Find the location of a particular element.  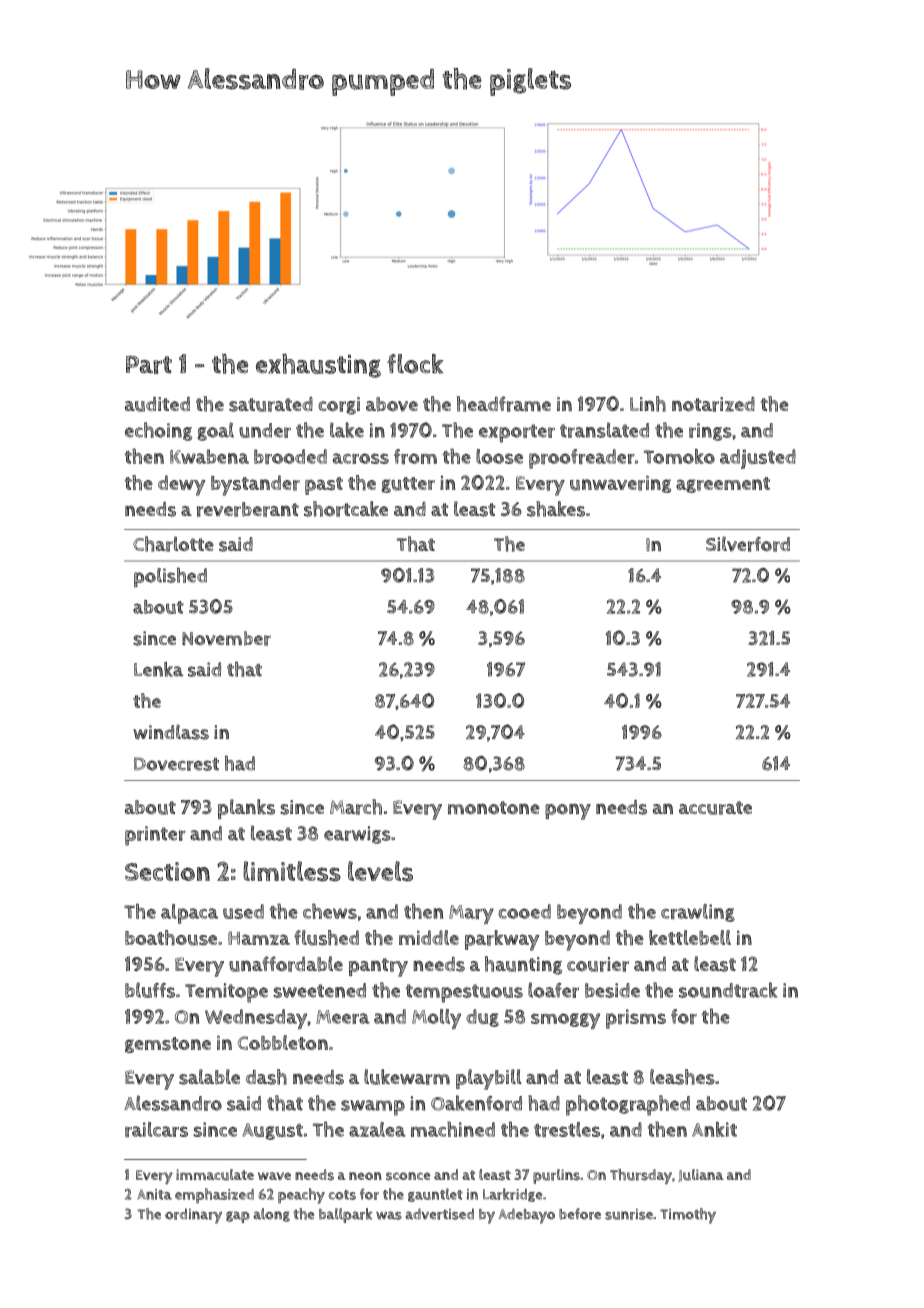

Anita is located at coordinates (154, 1194).
